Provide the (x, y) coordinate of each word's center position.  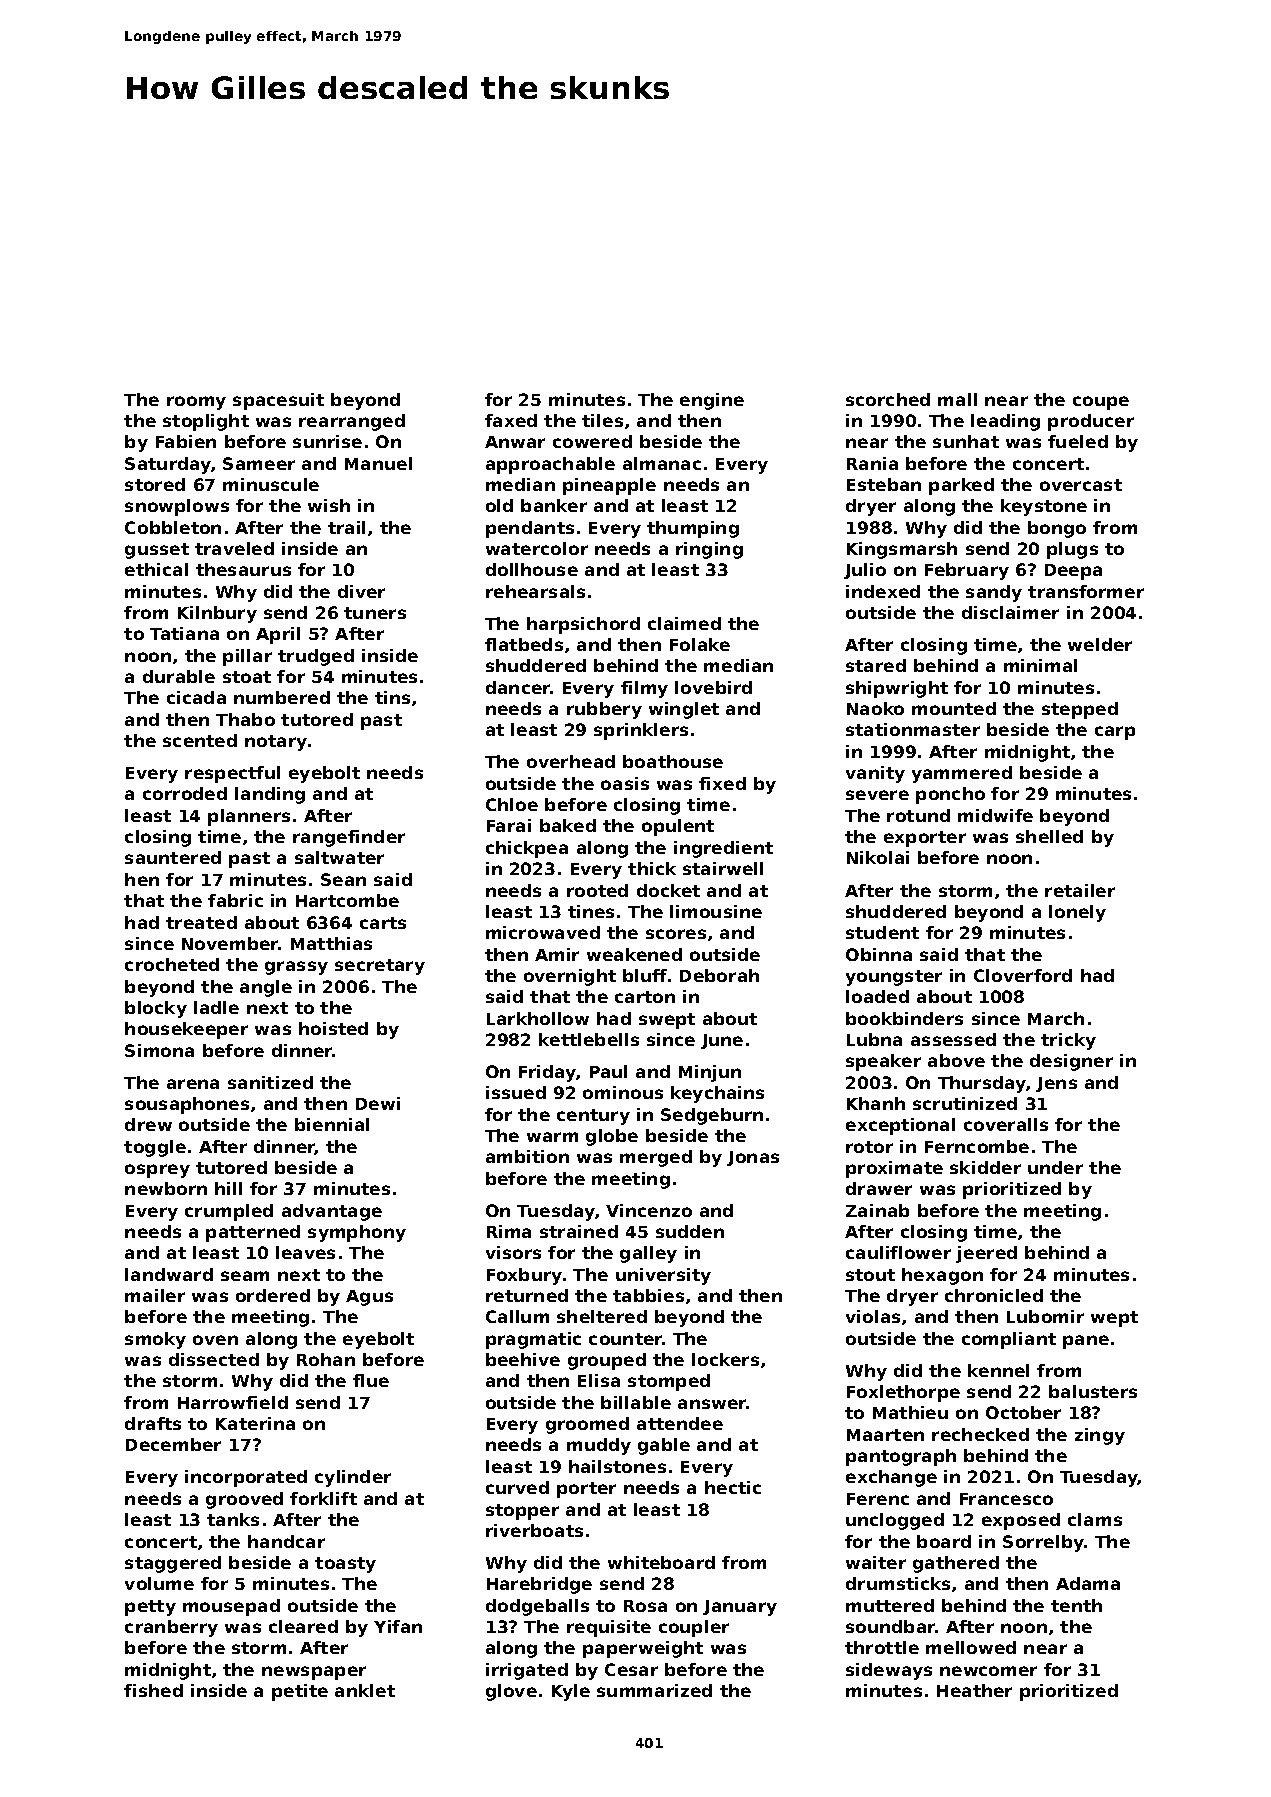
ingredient (723, 849)
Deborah (719, 975)
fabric (235, 900)
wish (329, 505)
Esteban (884, 484)
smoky (155, 1340)
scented (200, 740)
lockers (725, 1359)
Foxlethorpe (903, 1393)
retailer (1080, 890)
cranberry (171, 1628)
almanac (662, 463)
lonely (1077, 913)
